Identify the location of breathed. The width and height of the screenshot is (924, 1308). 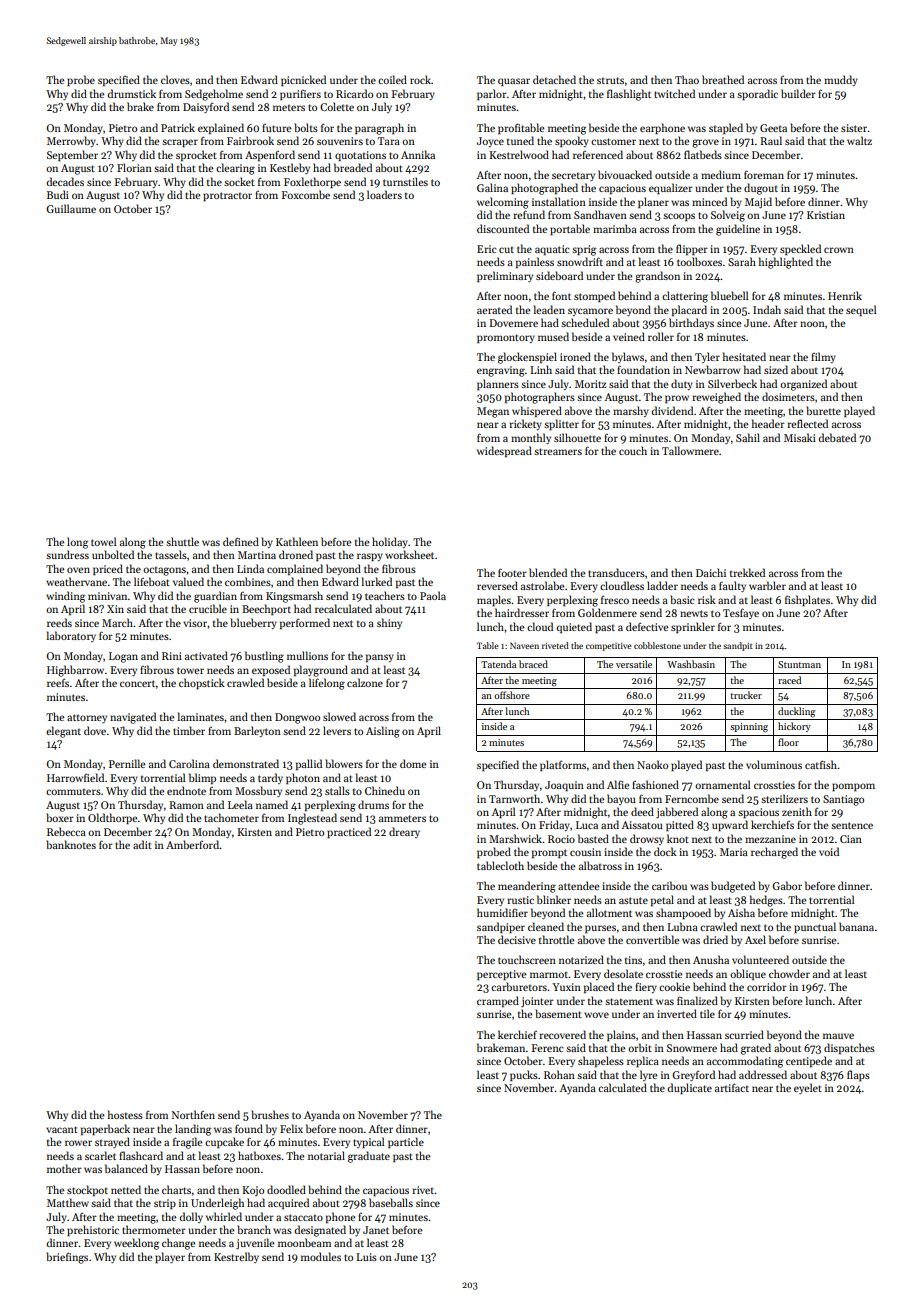
(723, 79).
